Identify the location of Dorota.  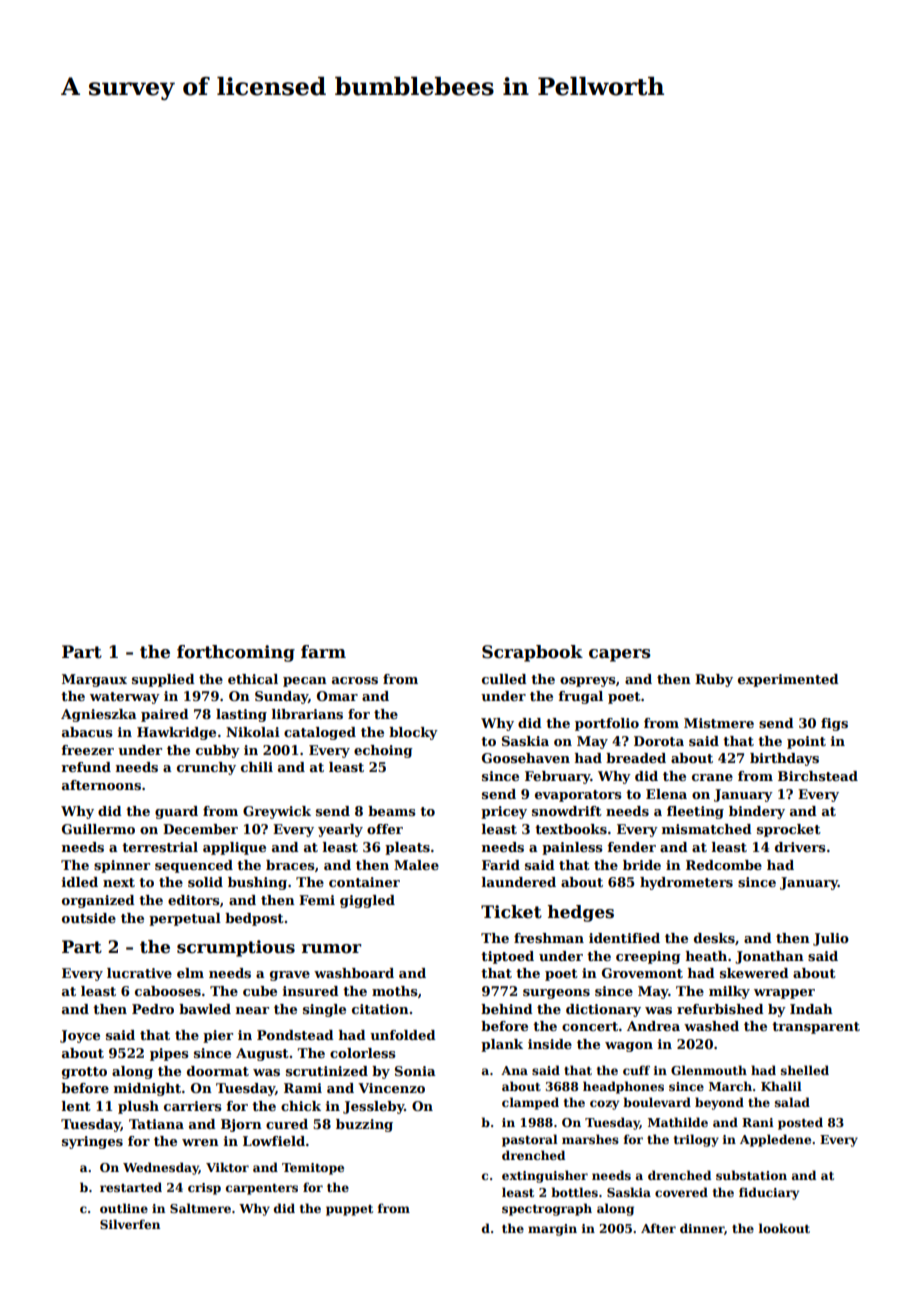
(659, 741).
